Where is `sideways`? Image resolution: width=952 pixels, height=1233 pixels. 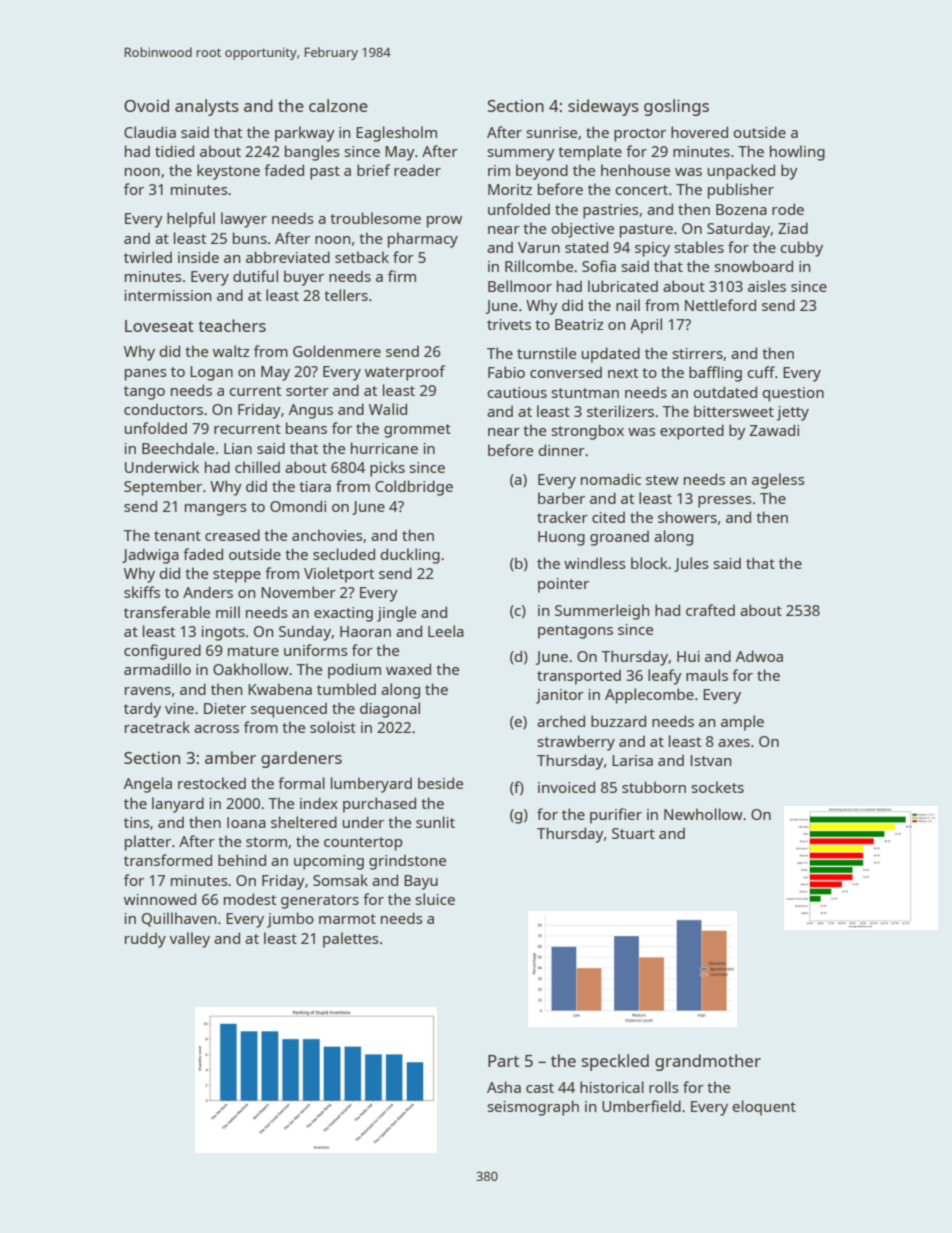 sideways is located at coordinates (603, 107).
